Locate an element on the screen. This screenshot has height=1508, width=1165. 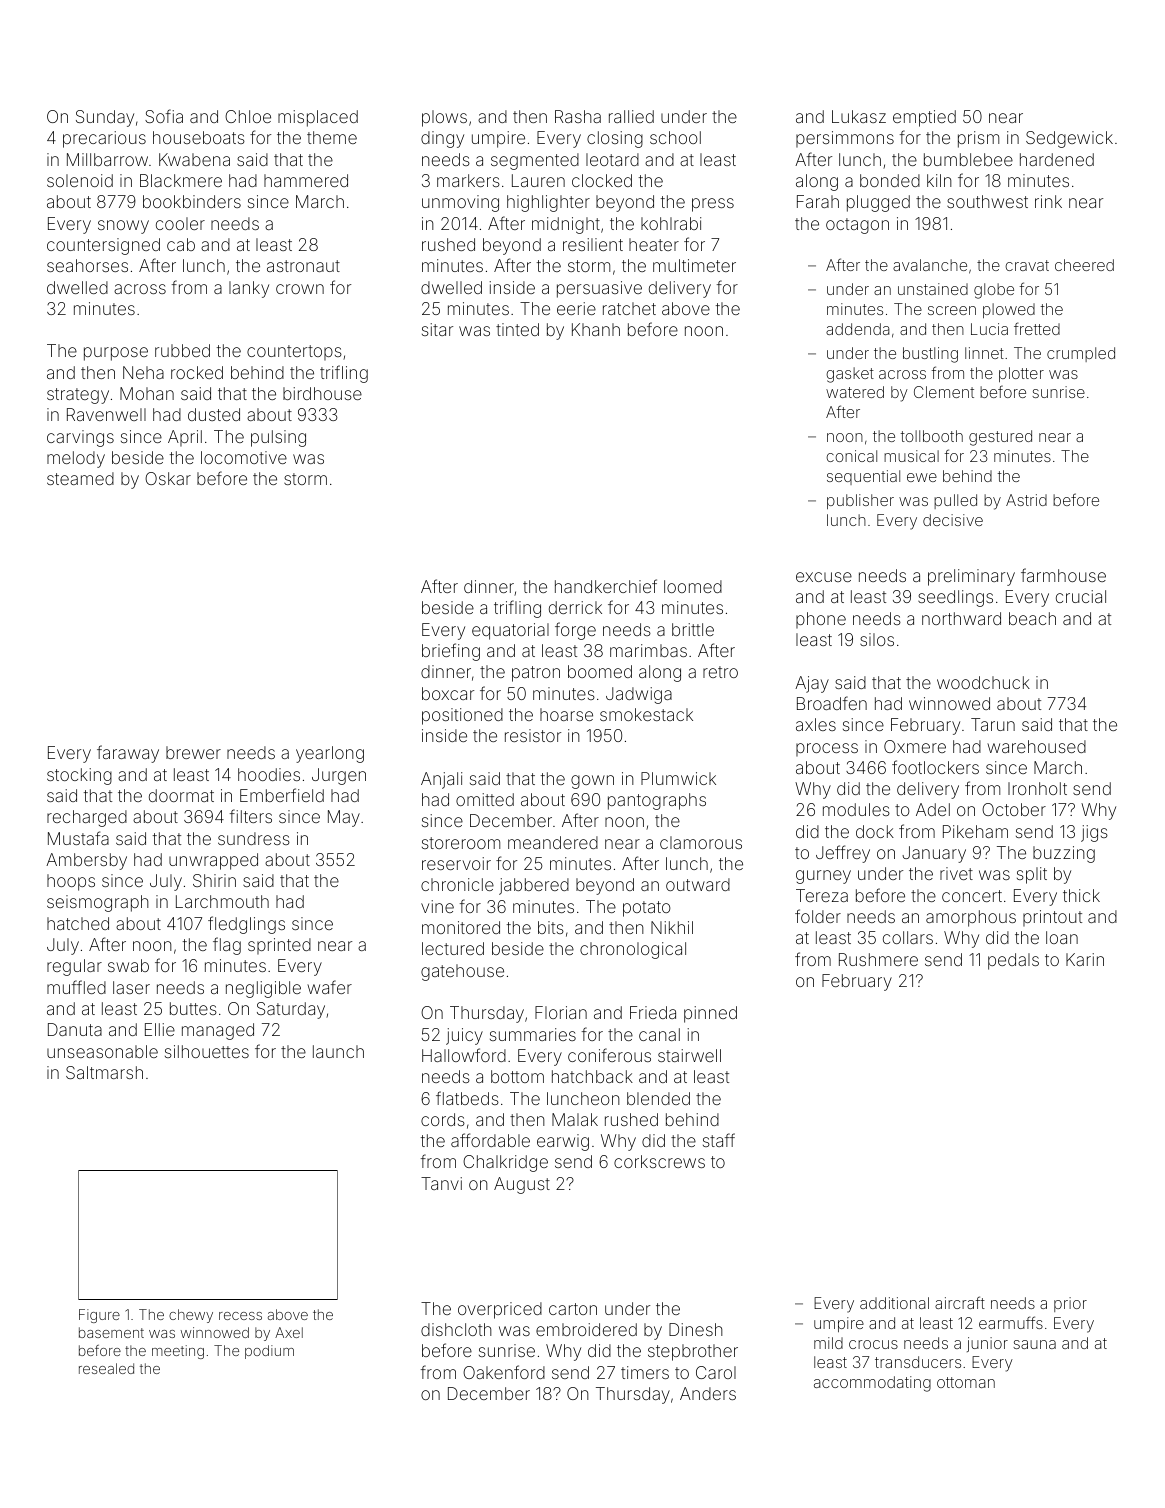
rink is located at coordinates (1048, 201).
